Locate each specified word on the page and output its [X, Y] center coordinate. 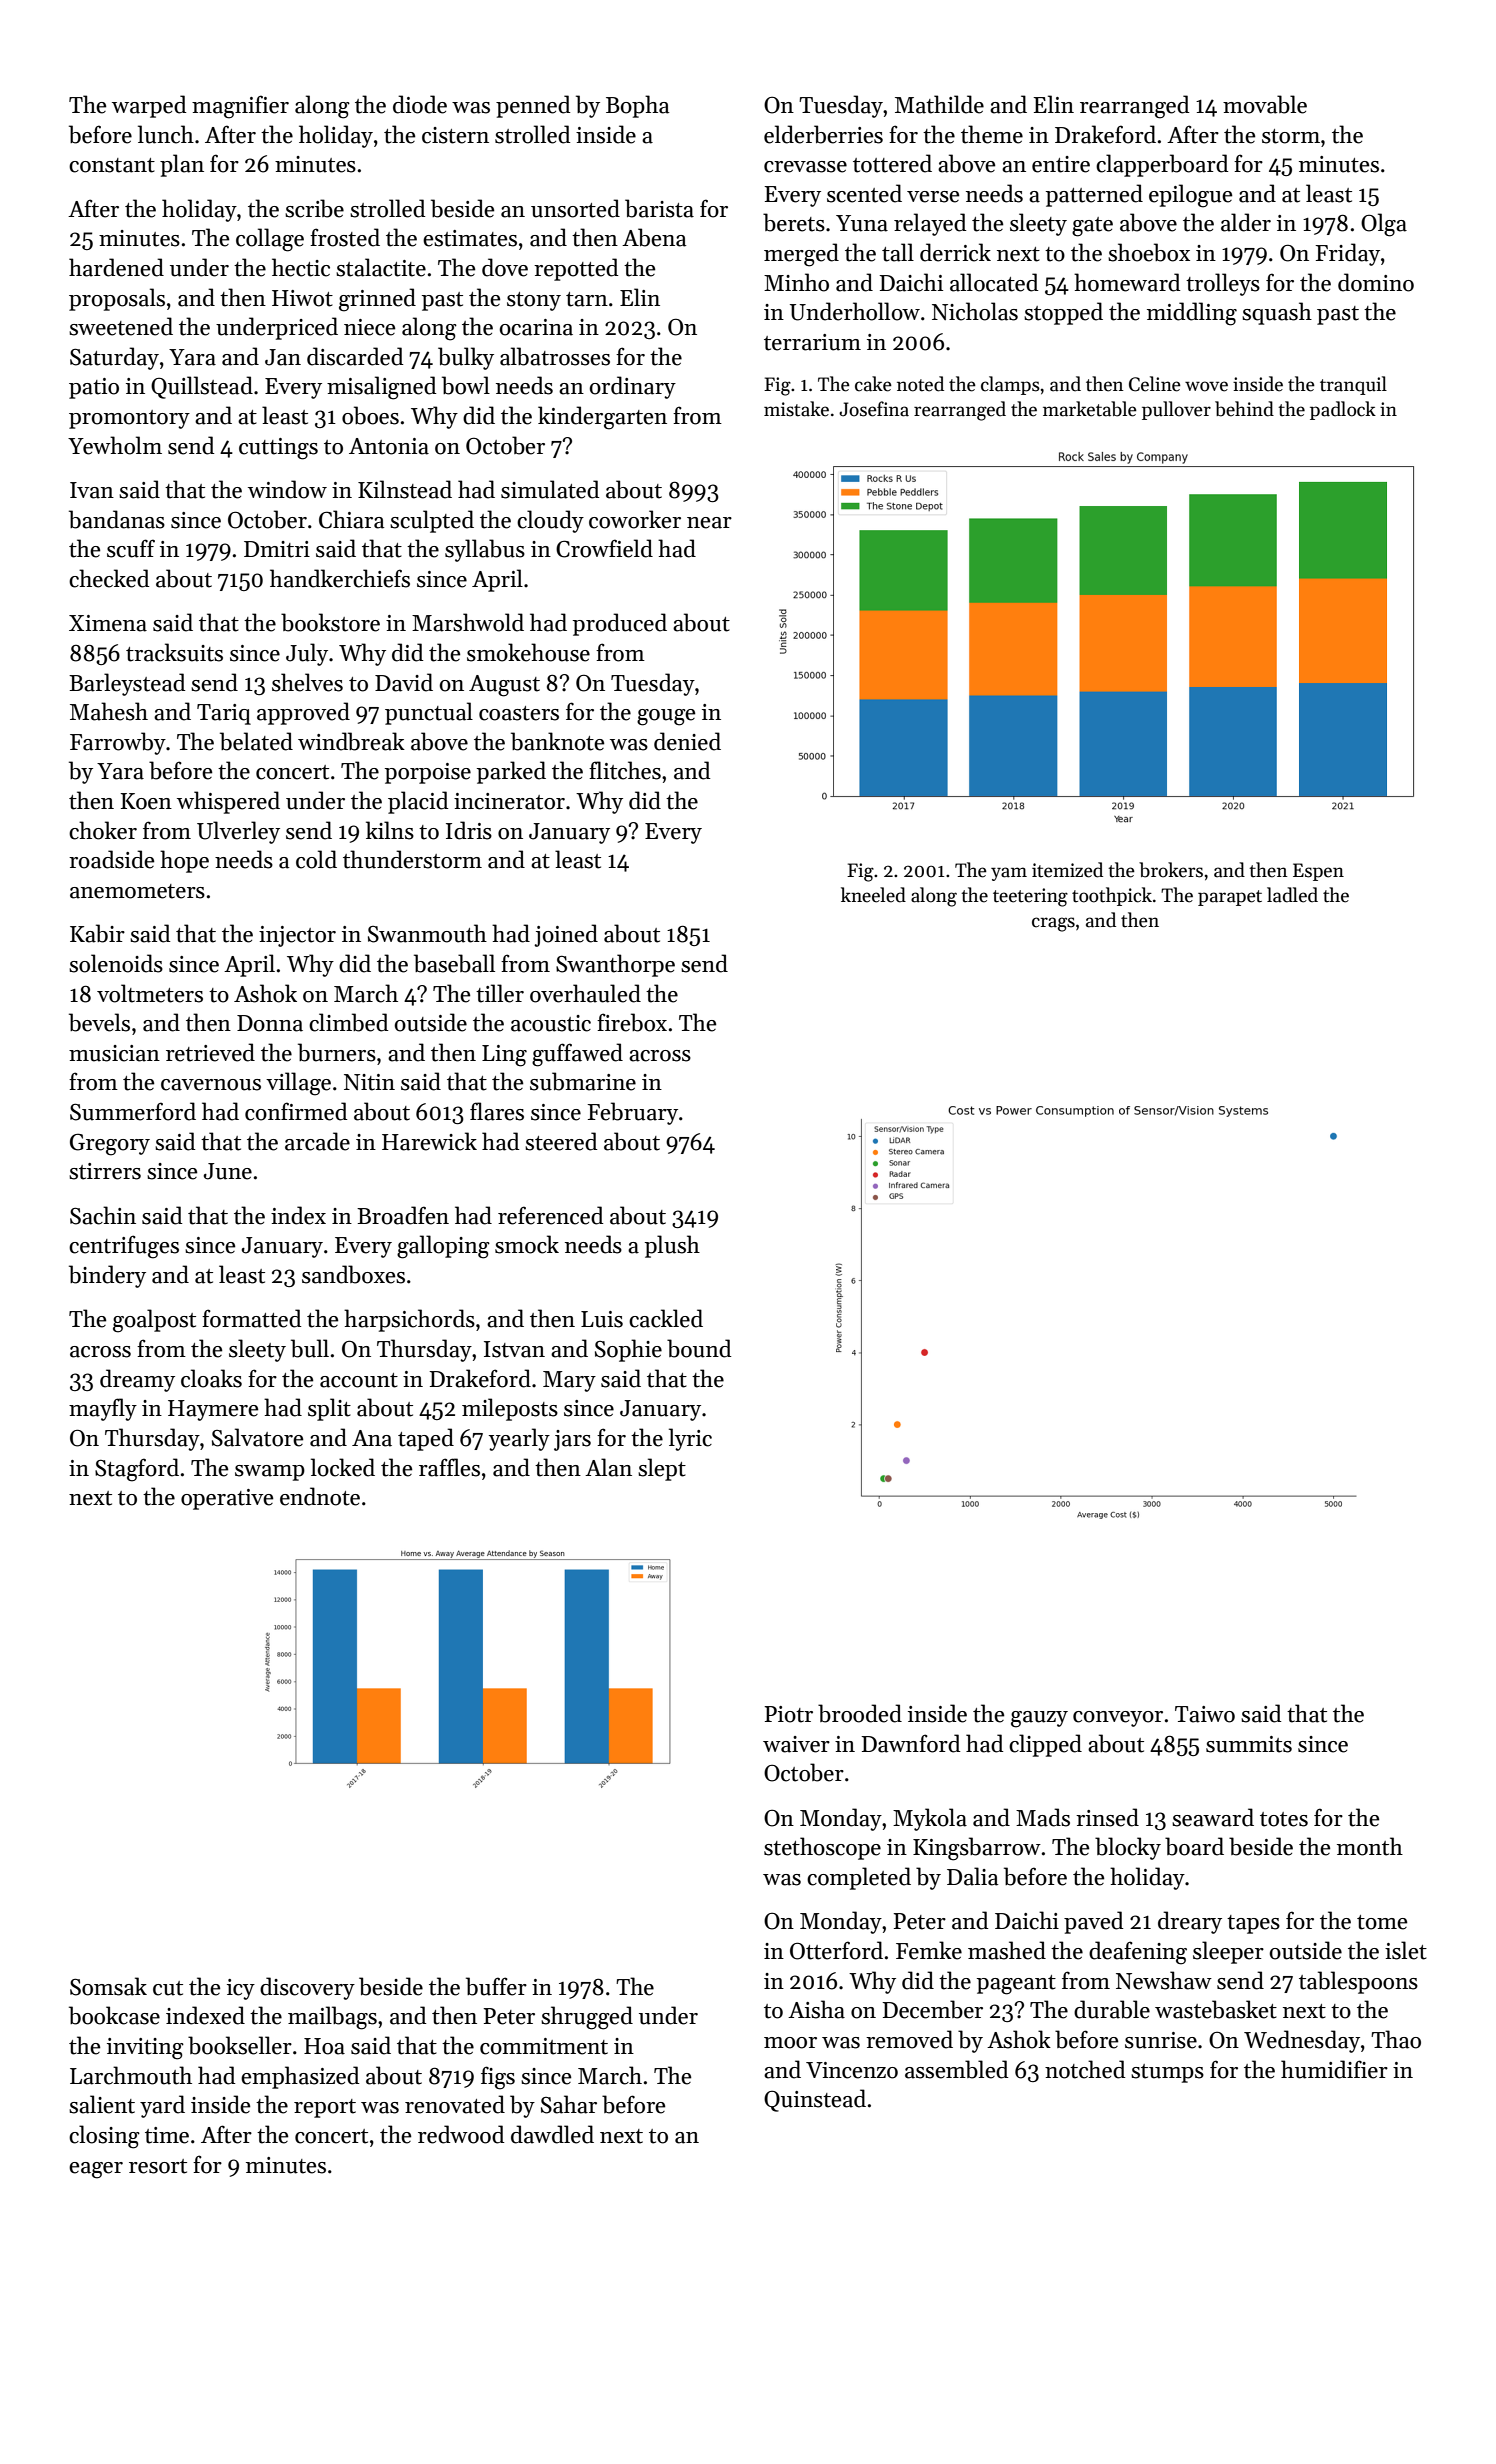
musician [114, 1053]
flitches [625, 770]
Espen [1318, 872]
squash [1277, 313]
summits [1249, 1744]
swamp [270, 1473]
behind [1244, 409]
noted [920, 384]
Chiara [351, 519]
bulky [466, 358]
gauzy [1039, 1719]
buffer [496, 1986]
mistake [796, 409]
